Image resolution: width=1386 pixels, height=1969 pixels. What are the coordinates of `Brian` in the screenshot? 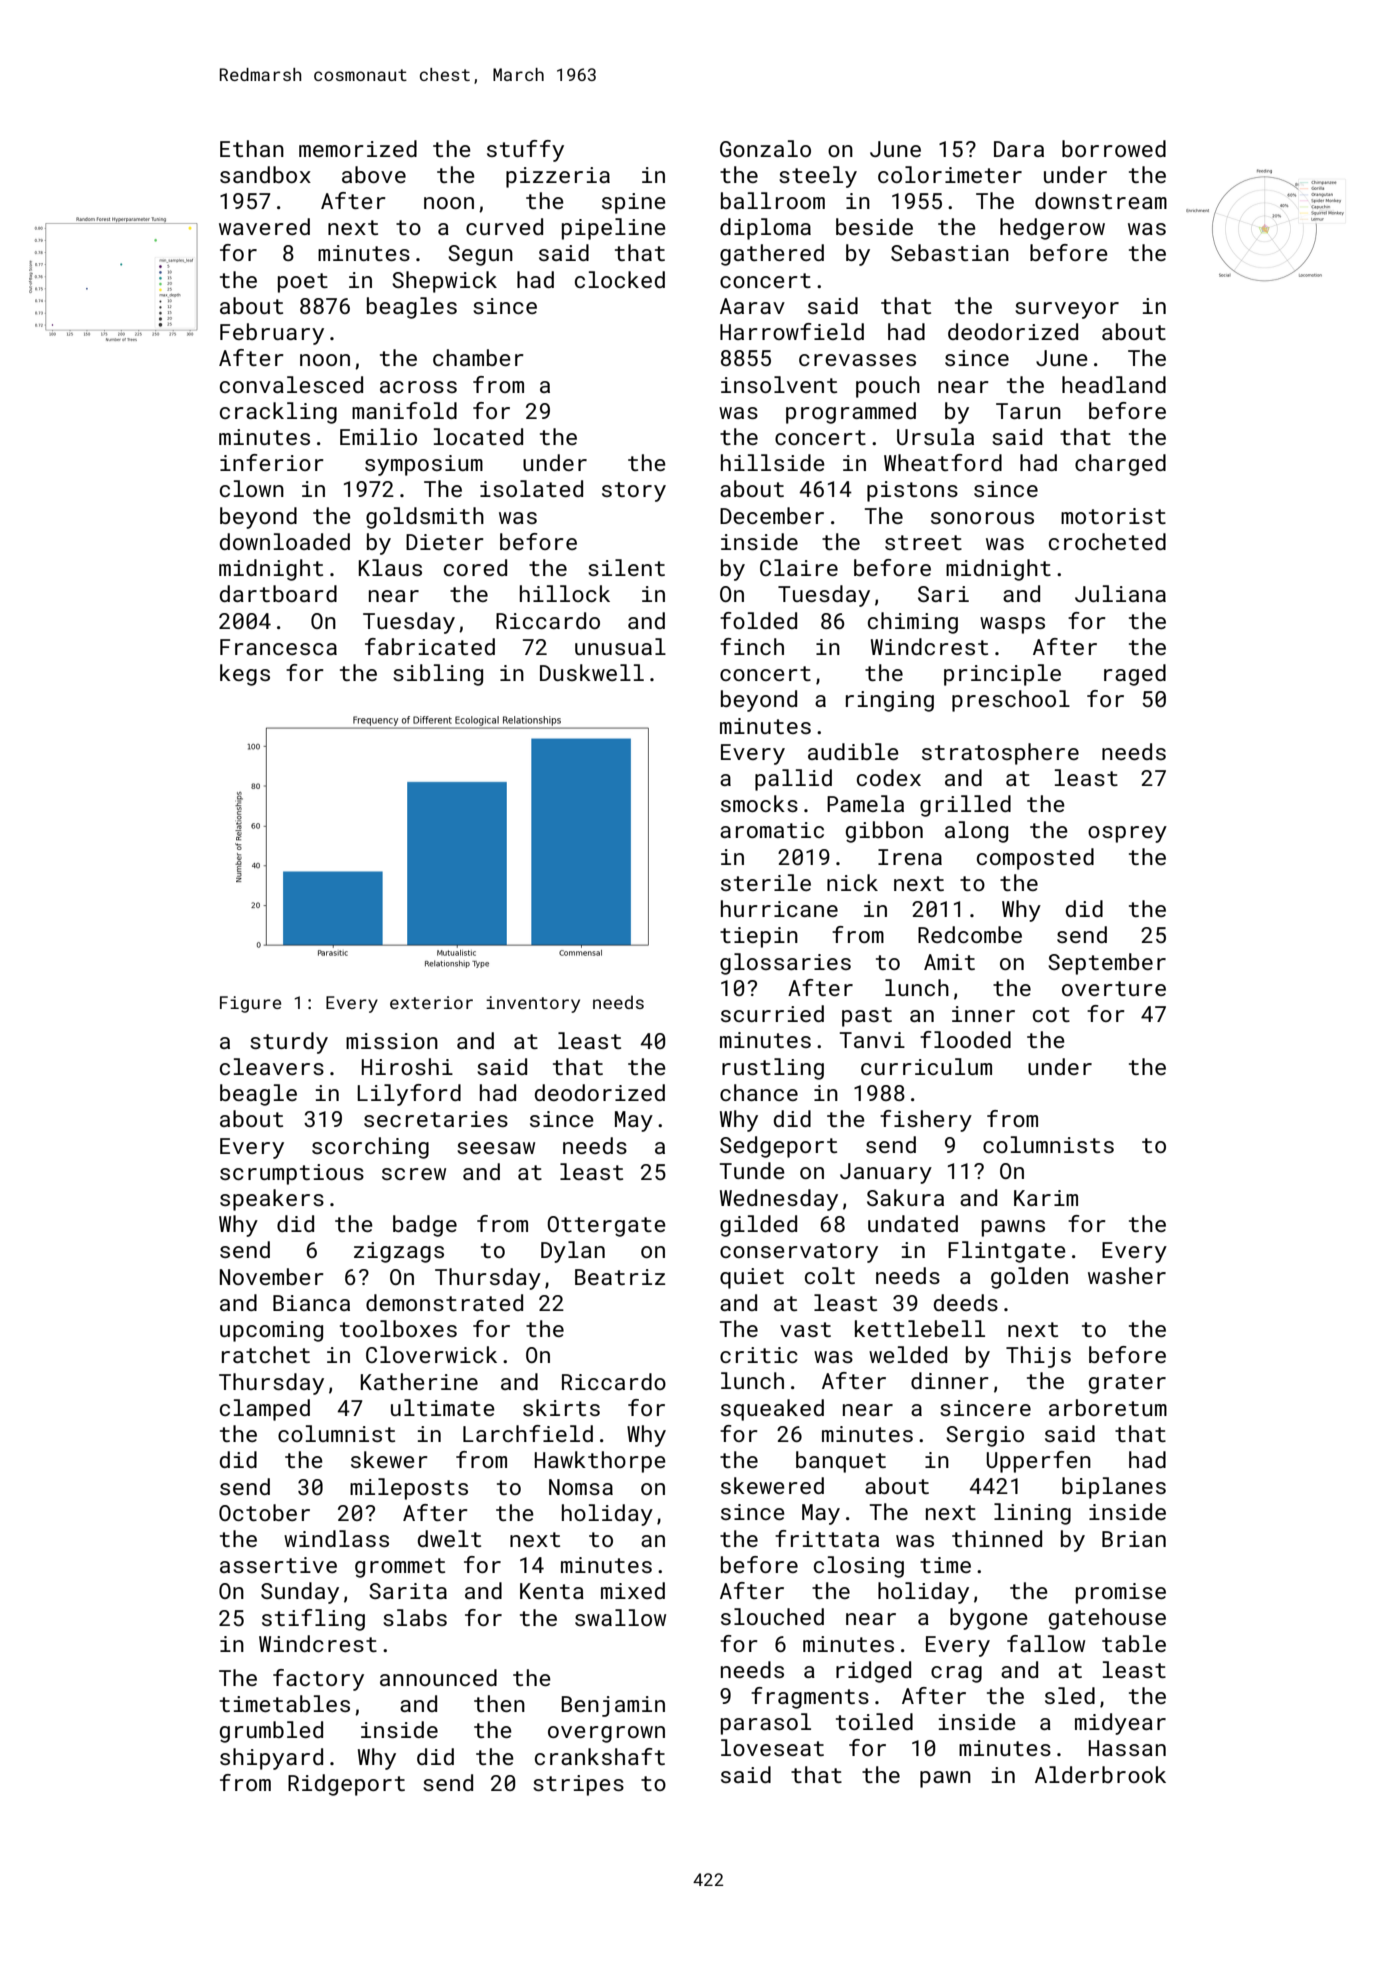 It's located at (1134, 1539).
